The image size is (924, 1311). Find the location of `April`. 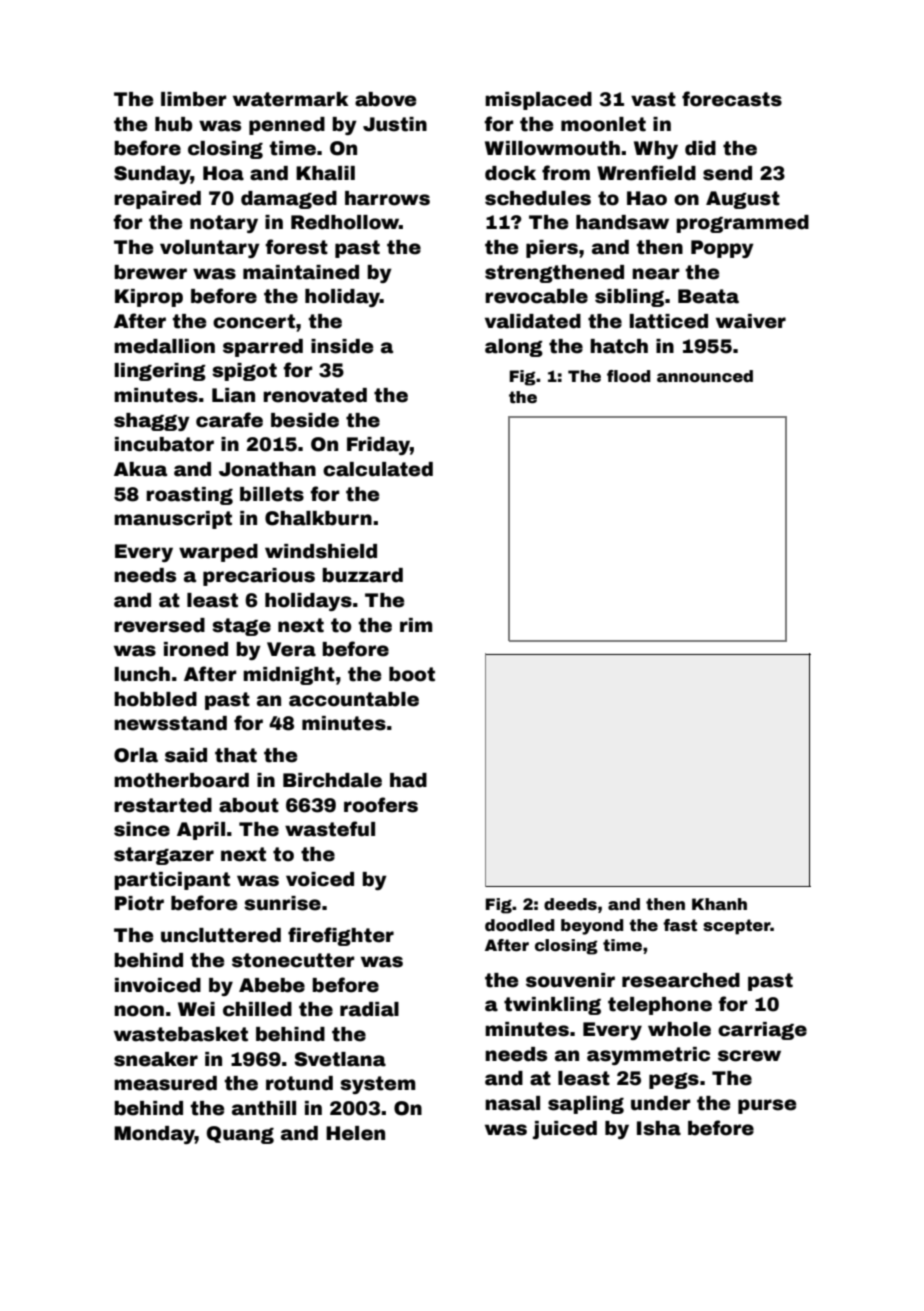

April is located at coordinates (201, 831).
